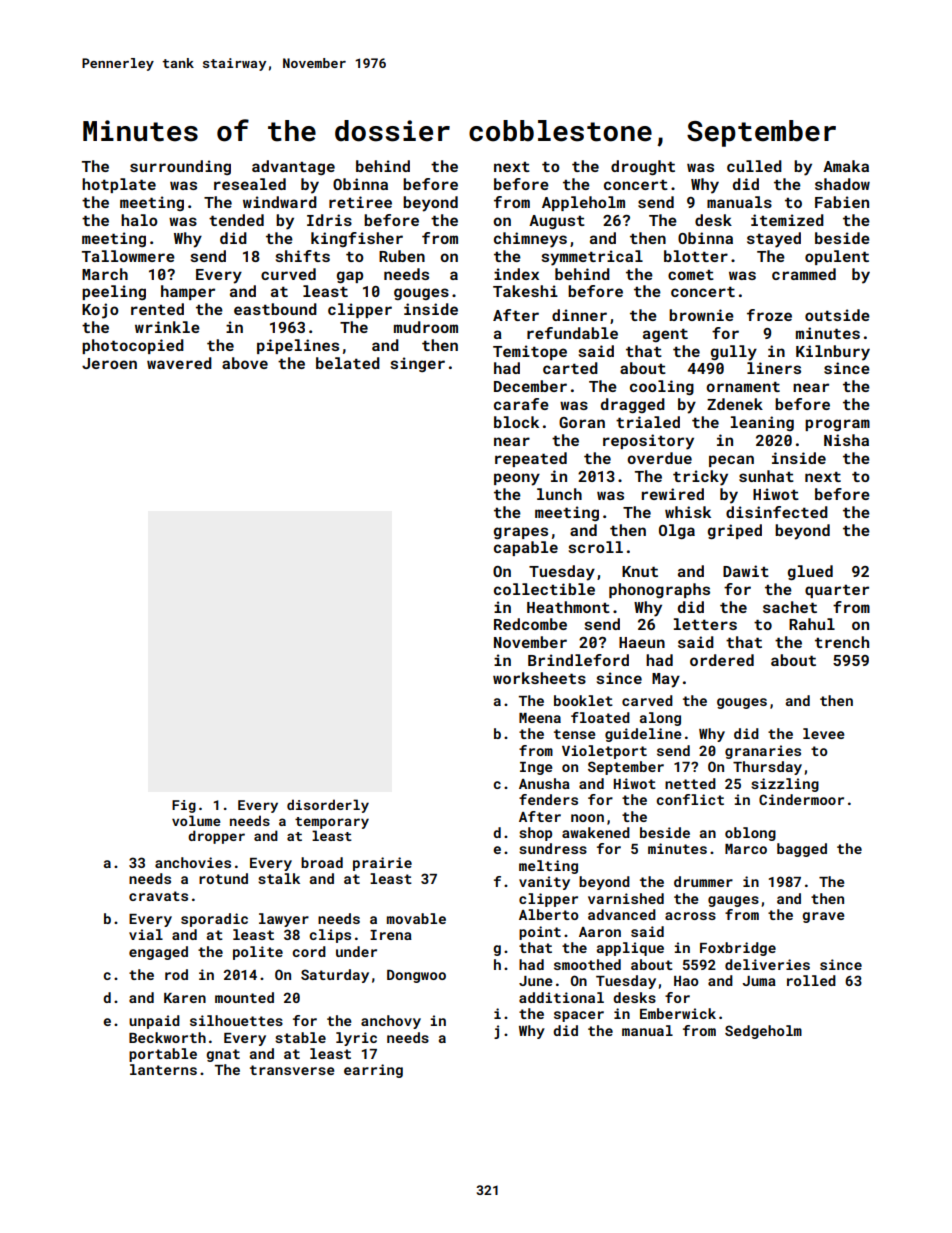 Image resolution: width=952 pixels, height=1233 pixels. Describe the element at coordinates (767, 768) in the image. I see `Thursday` at that location.
